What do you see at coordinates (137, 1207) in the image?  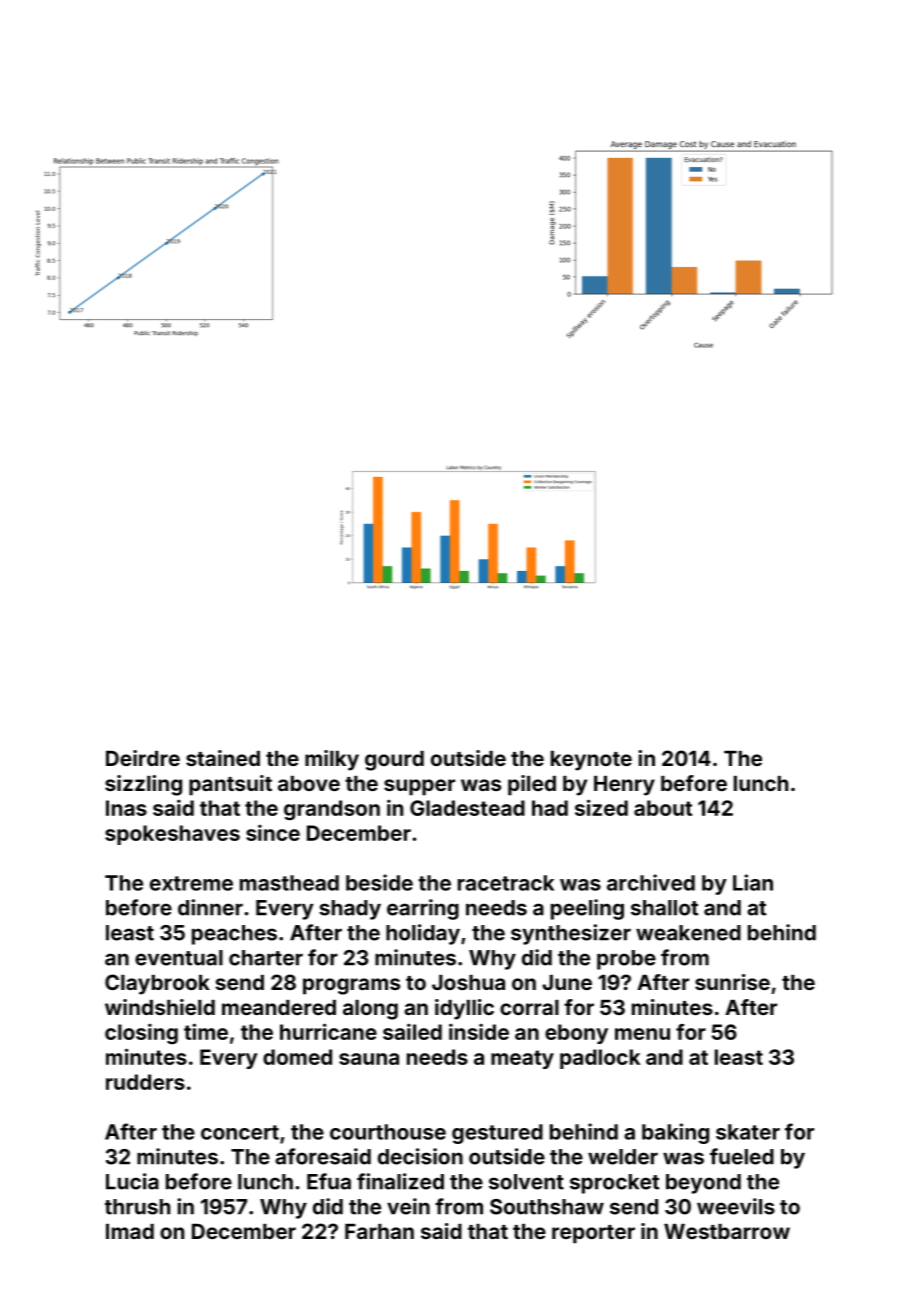 I see `thrush` at bounding box center [137, 1207].
